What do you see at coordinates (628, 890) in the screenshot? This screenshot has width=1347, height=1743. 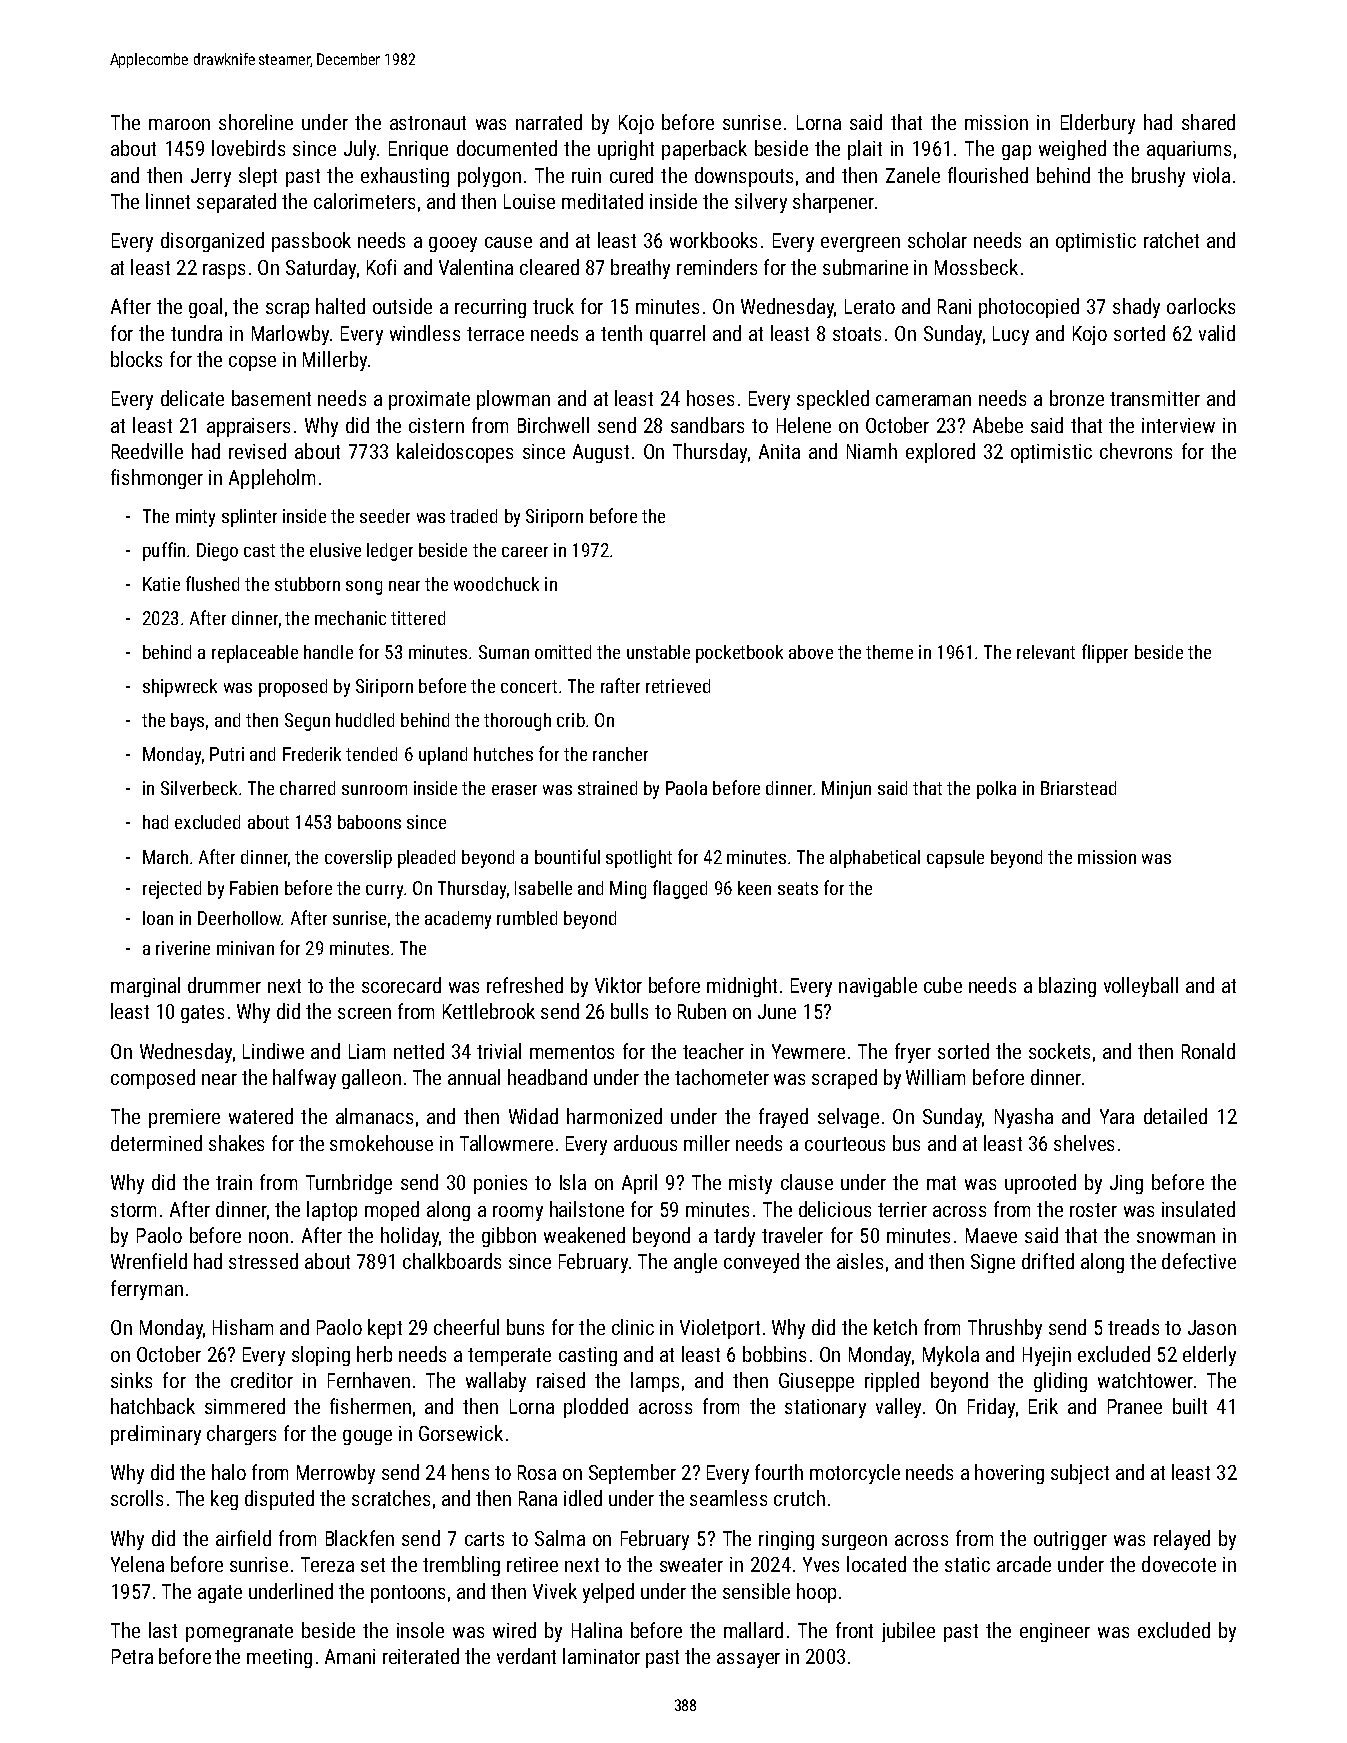 I see `Ming` at bounding box center [628, 890].
